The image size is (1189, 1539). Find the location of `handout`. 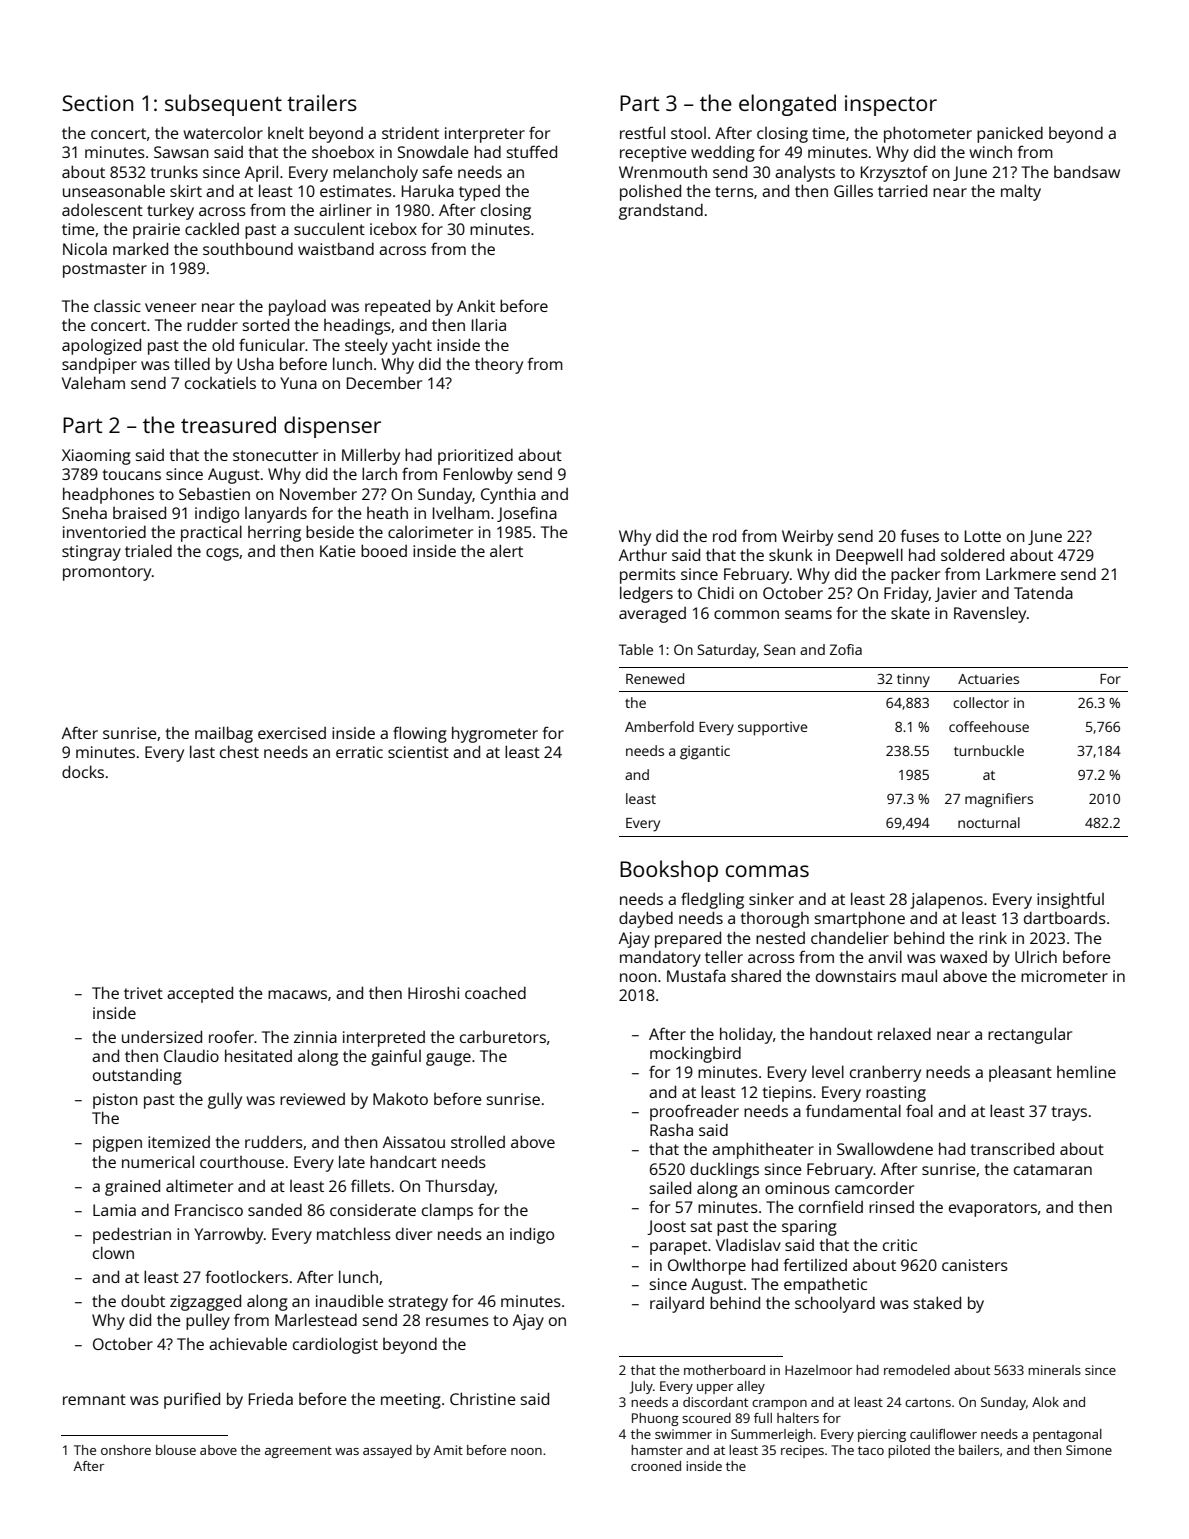

handout is located at coordinates (841, 1033).
